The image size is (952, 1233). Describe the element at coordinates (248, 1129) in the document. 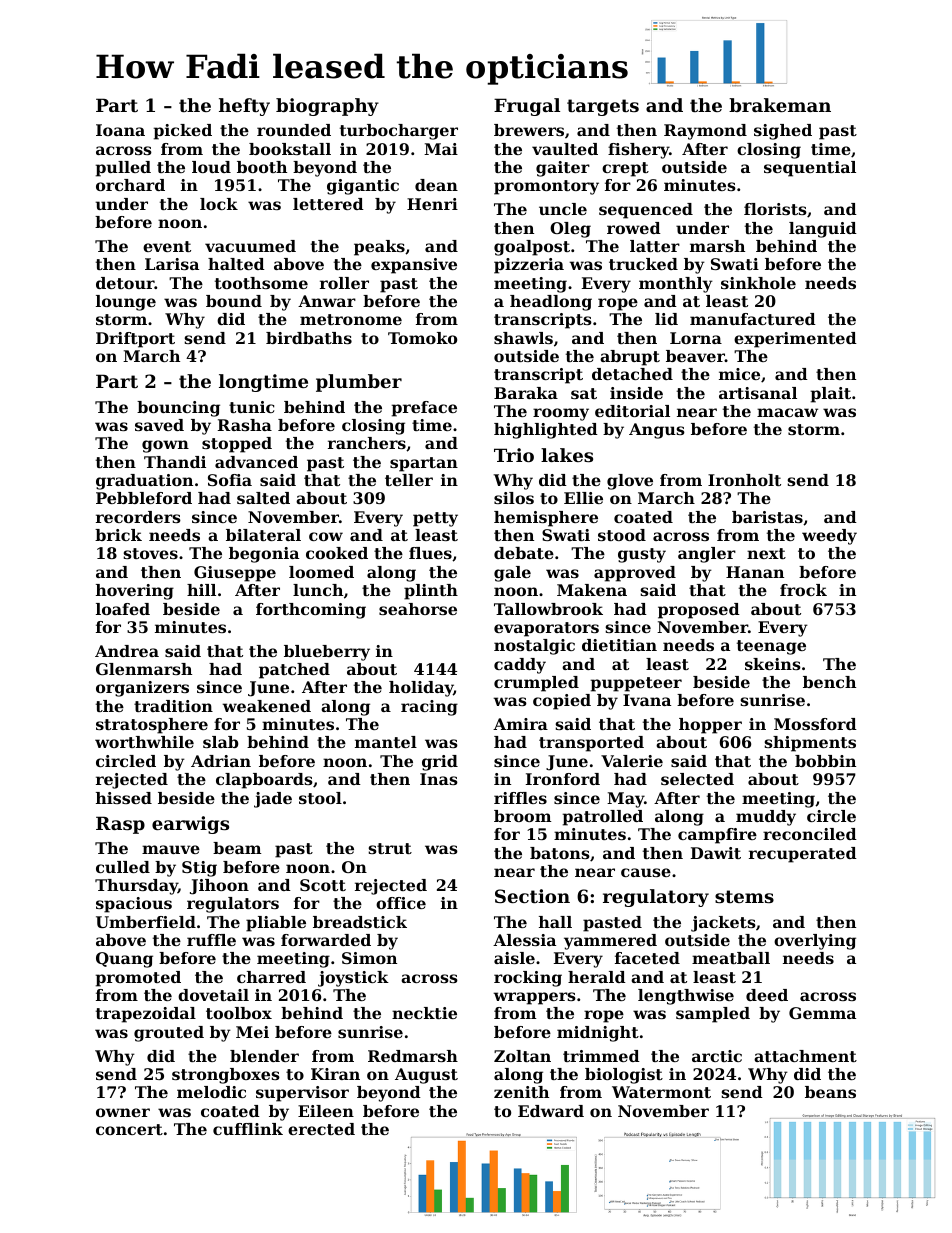

I see `cufflink` at that location.
